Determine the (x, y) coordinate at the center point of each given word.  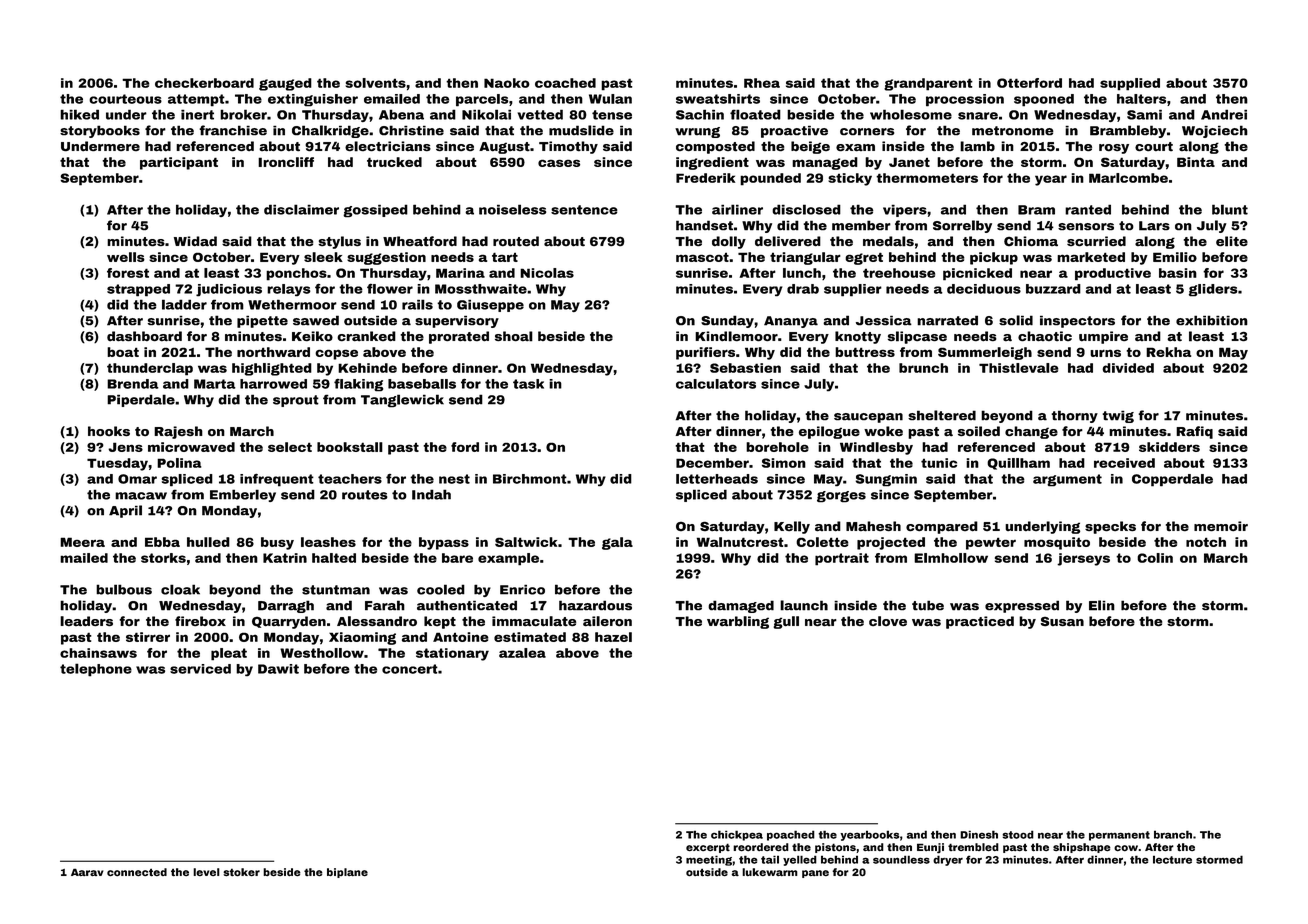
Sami (1144, 115)
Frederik (705, 178)
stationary (452, 654)
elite (1232, 241)
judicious (229, 290)
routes (365, 495)
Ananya (791, 322)
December (712, 463)
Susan (1062, 622)
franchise (233, 130)
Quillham (1018, 464)
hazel (613, 637)
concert (410, 669)
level (206, 872)
